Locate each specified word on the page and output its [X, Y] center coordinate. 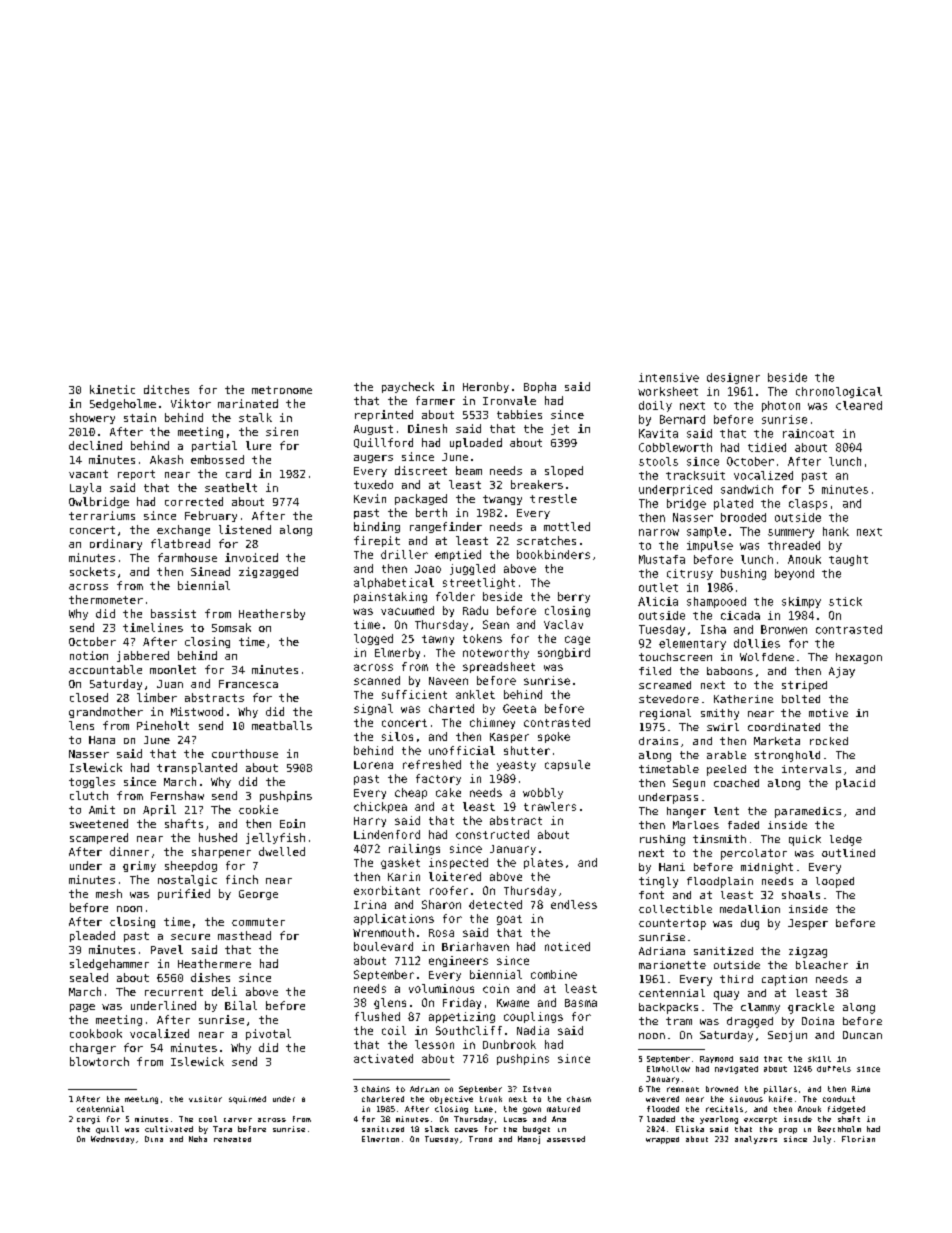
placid [855, 784]
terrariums [102, 515]
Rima [861, 1089]
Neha [198, 1139]
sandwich [747, 489]
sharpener [221, 852]
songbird [564, 653]
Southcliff [469, 1030]
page [82, 1008]
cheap [411, 793]
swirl [723, 727]
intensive [669, 377]
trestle [553, 498]
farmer [435, 400]
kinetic [112, 389]
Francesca [248, 684]
